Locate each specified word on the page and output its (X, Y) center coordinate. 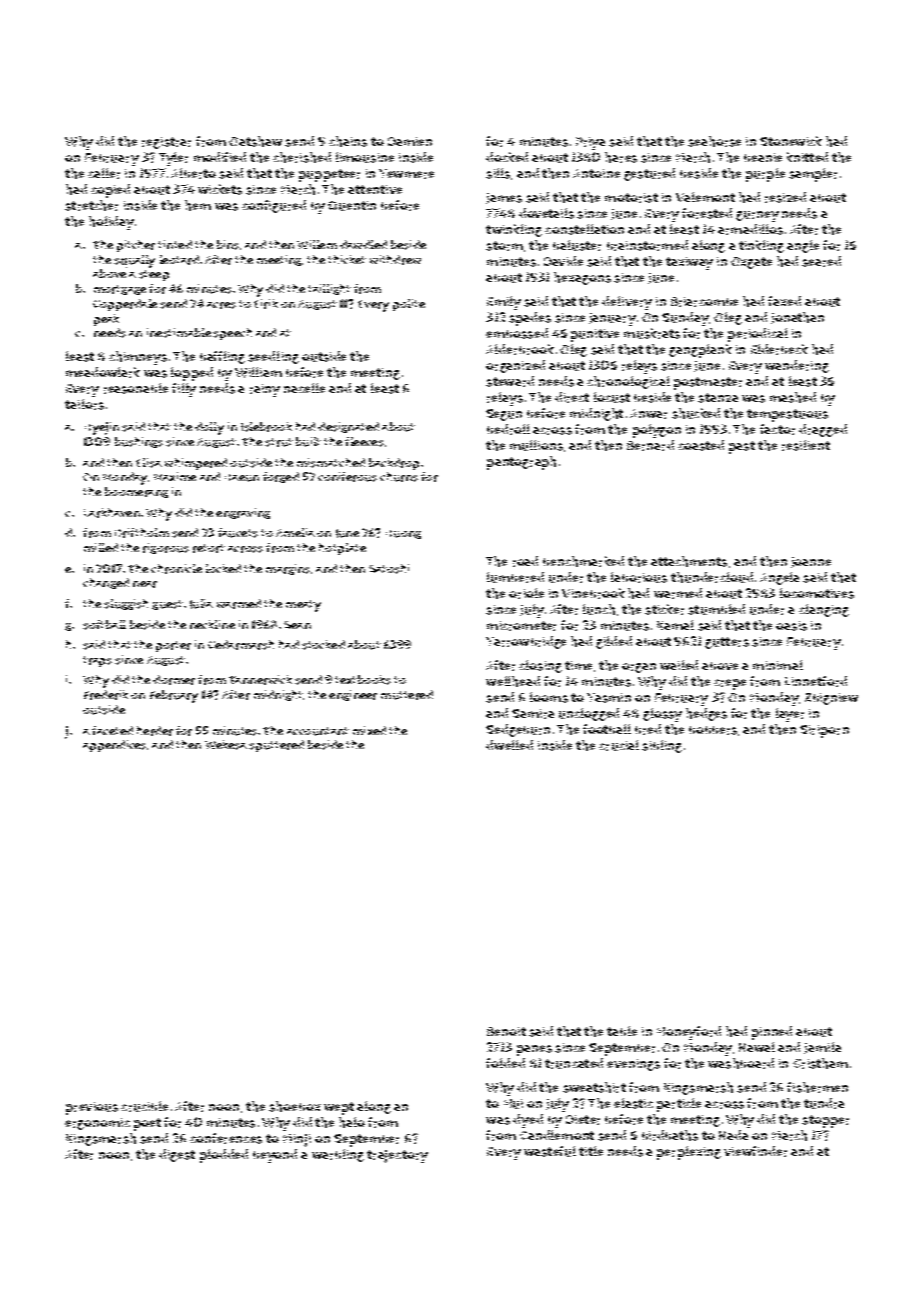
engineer (353, 695)
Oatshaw (255, 141)
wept (339, 1108)
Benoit (506, 1031)
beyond (275, 1156)
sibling (662, 746)
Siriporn (824, 731)
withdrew (395, 260)
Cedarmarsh (241, 645)
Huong (403, 534)
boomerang (136, 492)
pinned (772, 1033)
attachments (689, 561)
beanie (763, 157)
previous (92, 1108)
